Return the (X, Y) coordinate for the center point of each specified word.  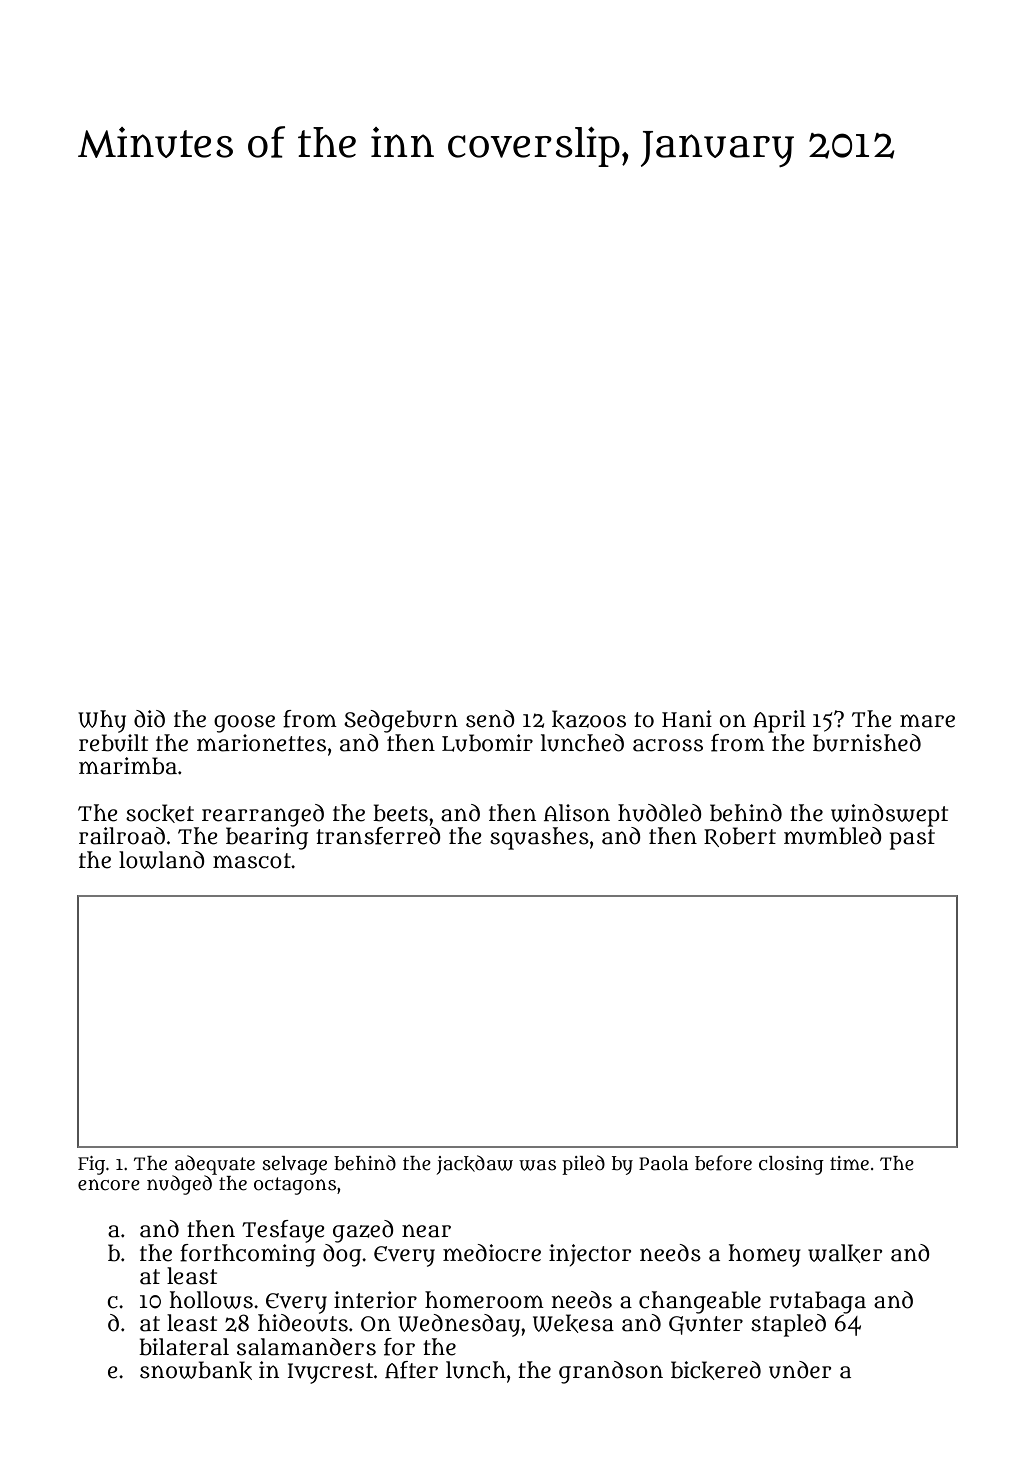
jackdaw (475, 1165)
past (912, 839)
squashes (539, 838)
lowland (162, 860)
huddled (660, 813)
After (411, 1370)
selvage (294, 1165)
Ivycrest (330, 1373)
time (849, 1163)
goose (244, 724)
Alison (577, 813)
